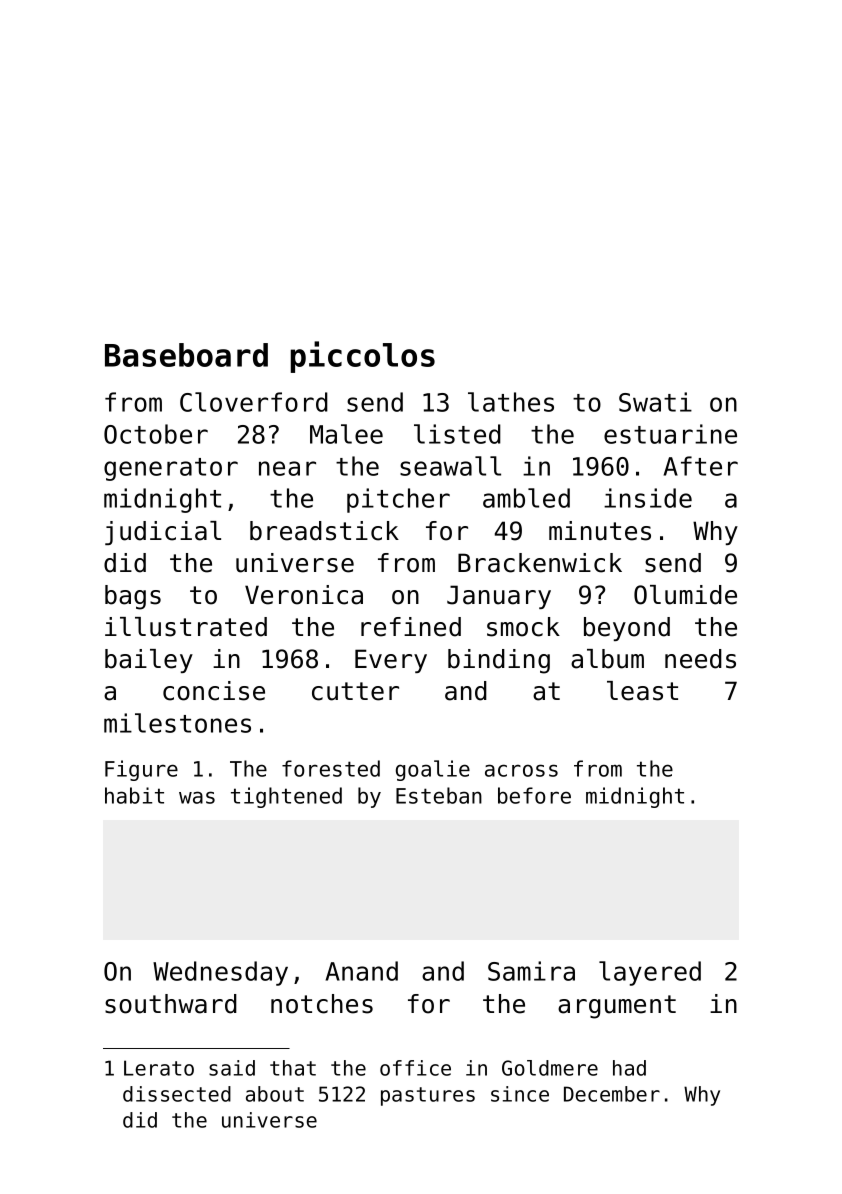 This screenshot has height=1194, width=842. Describe the element at coordinates (450, 466) in the screenshot. I see `seawall` at that location.
